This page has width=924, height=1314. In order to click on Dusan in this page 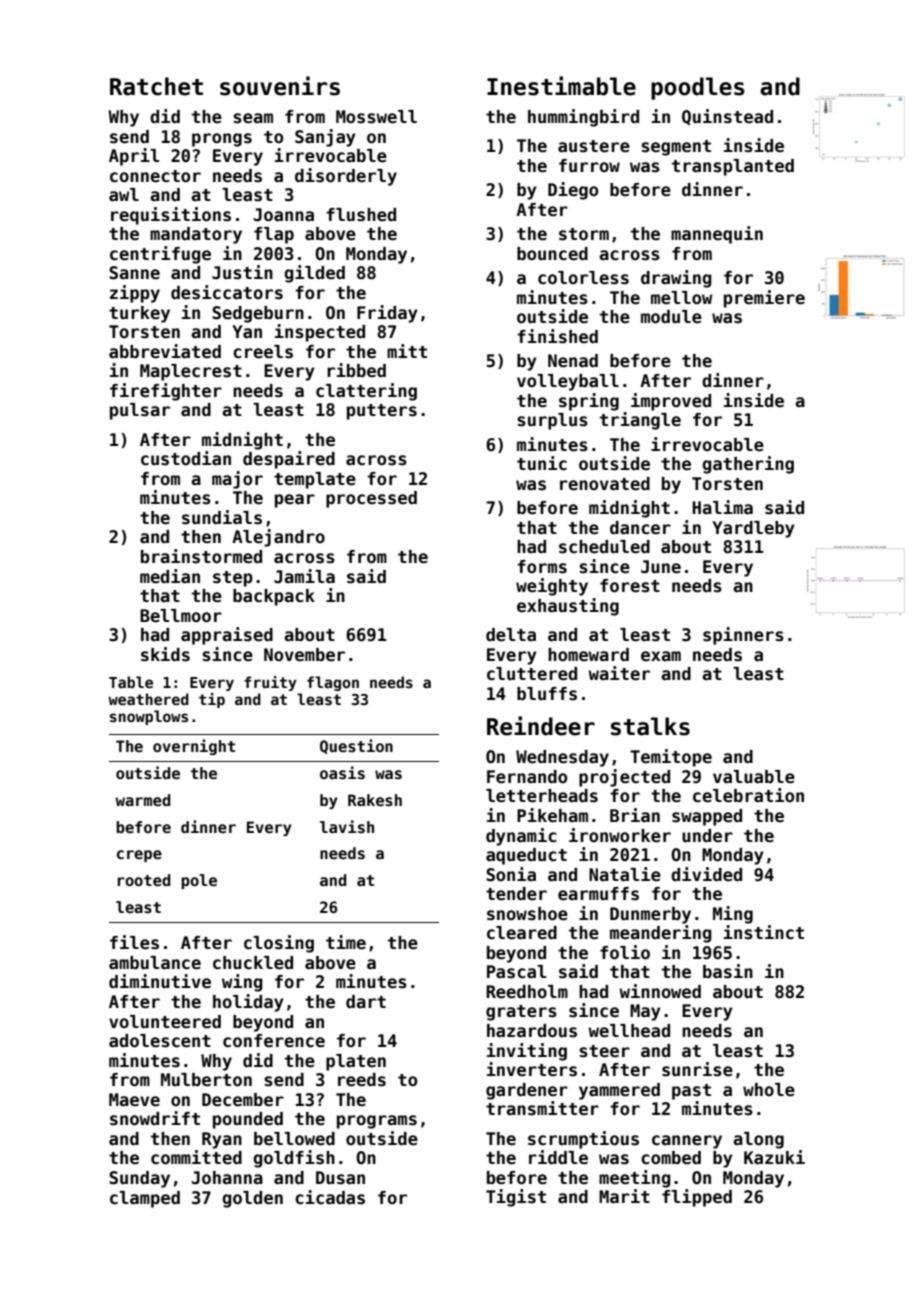, I will do `click(340, 1178)`.
